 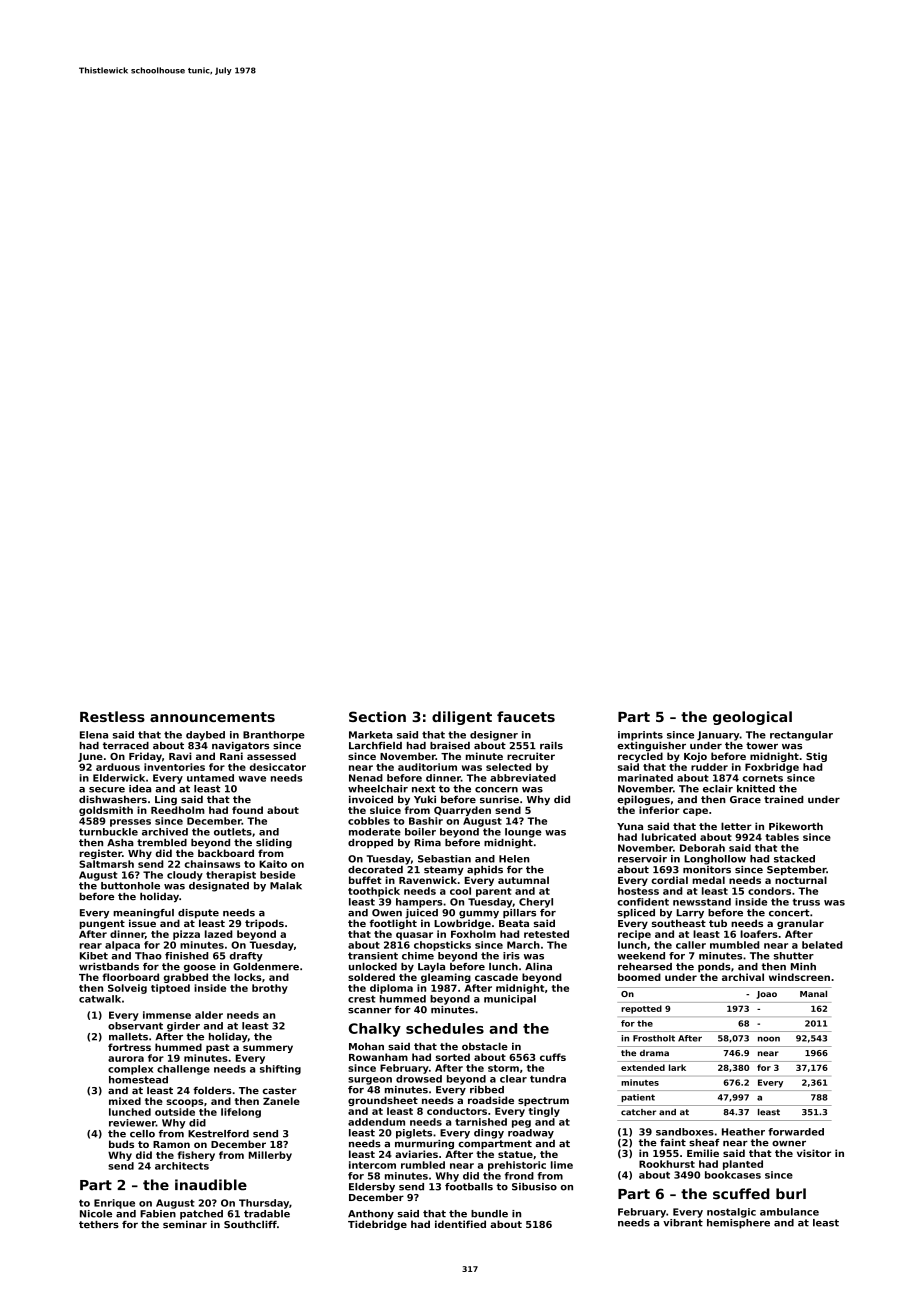 What do you see at coordinates (166, 800) in the screenshot?
I see `Ling` at bounding box center [166, 800].
